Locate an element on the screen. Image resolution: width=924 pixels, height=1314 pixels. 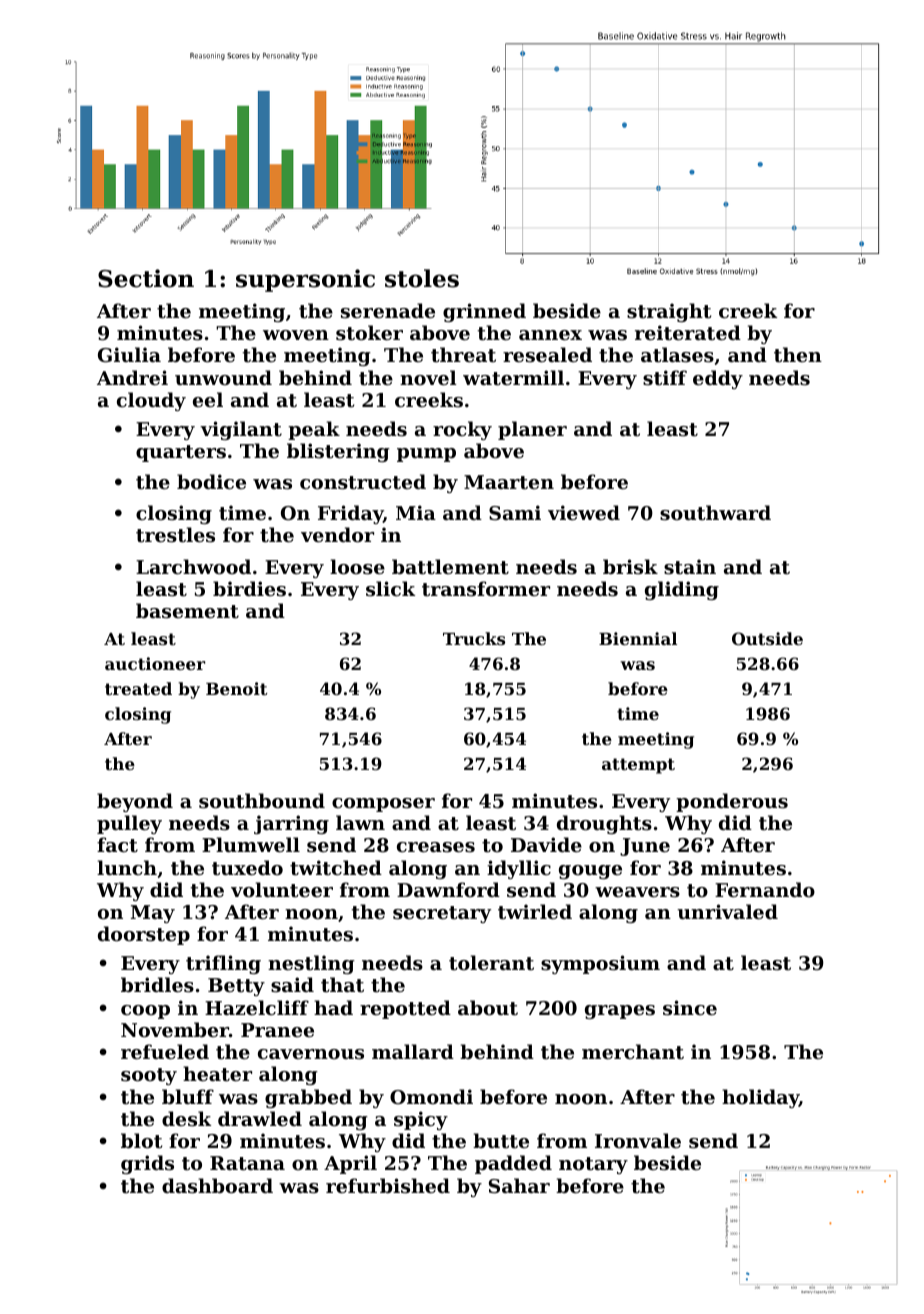
vigilant is located at coordinates (241, 430).
